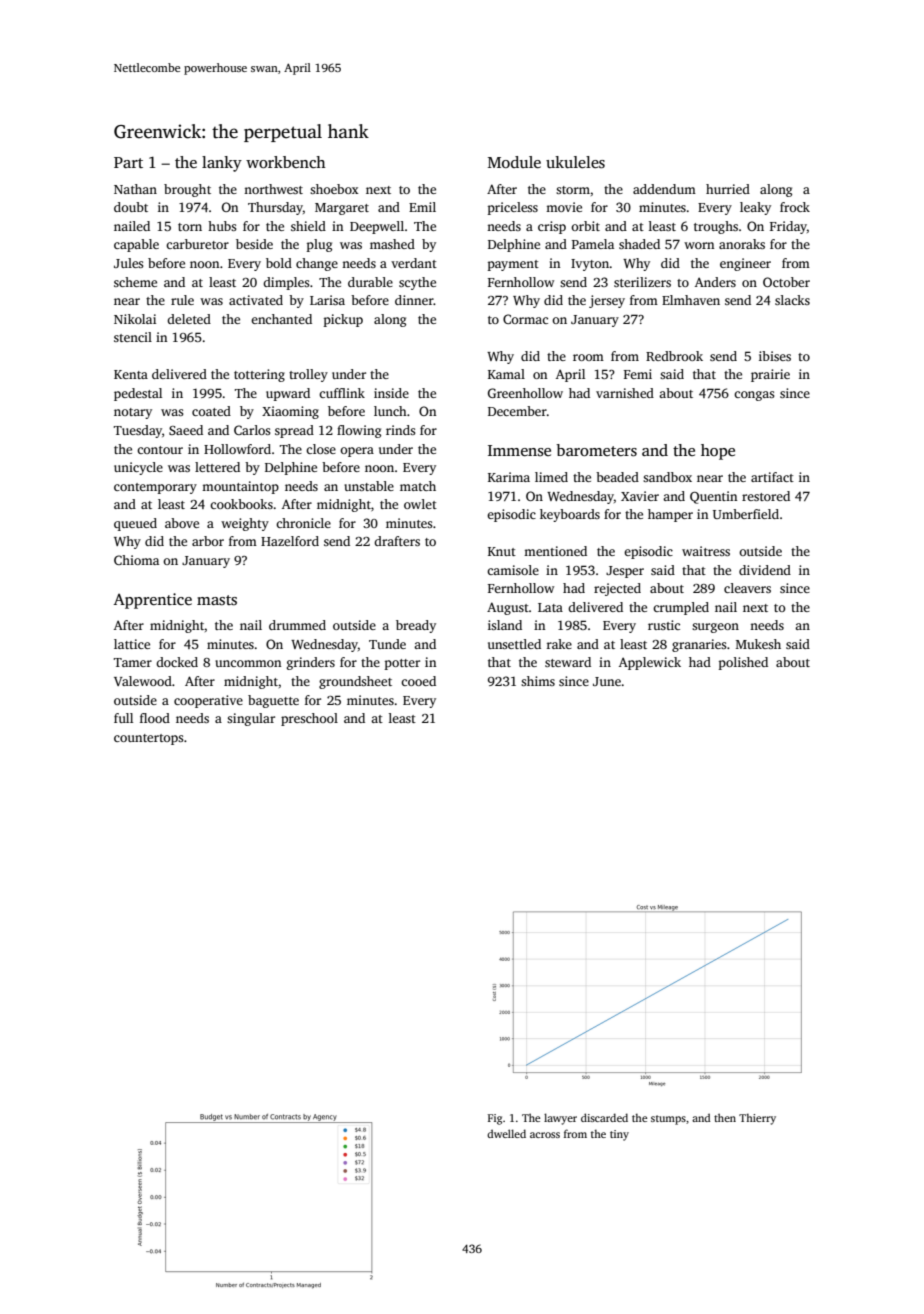 This image has width=924, height=1314. What do you see at coordinates (123, 718) in the image?
I see `full` at bounding box center [123, 718].
